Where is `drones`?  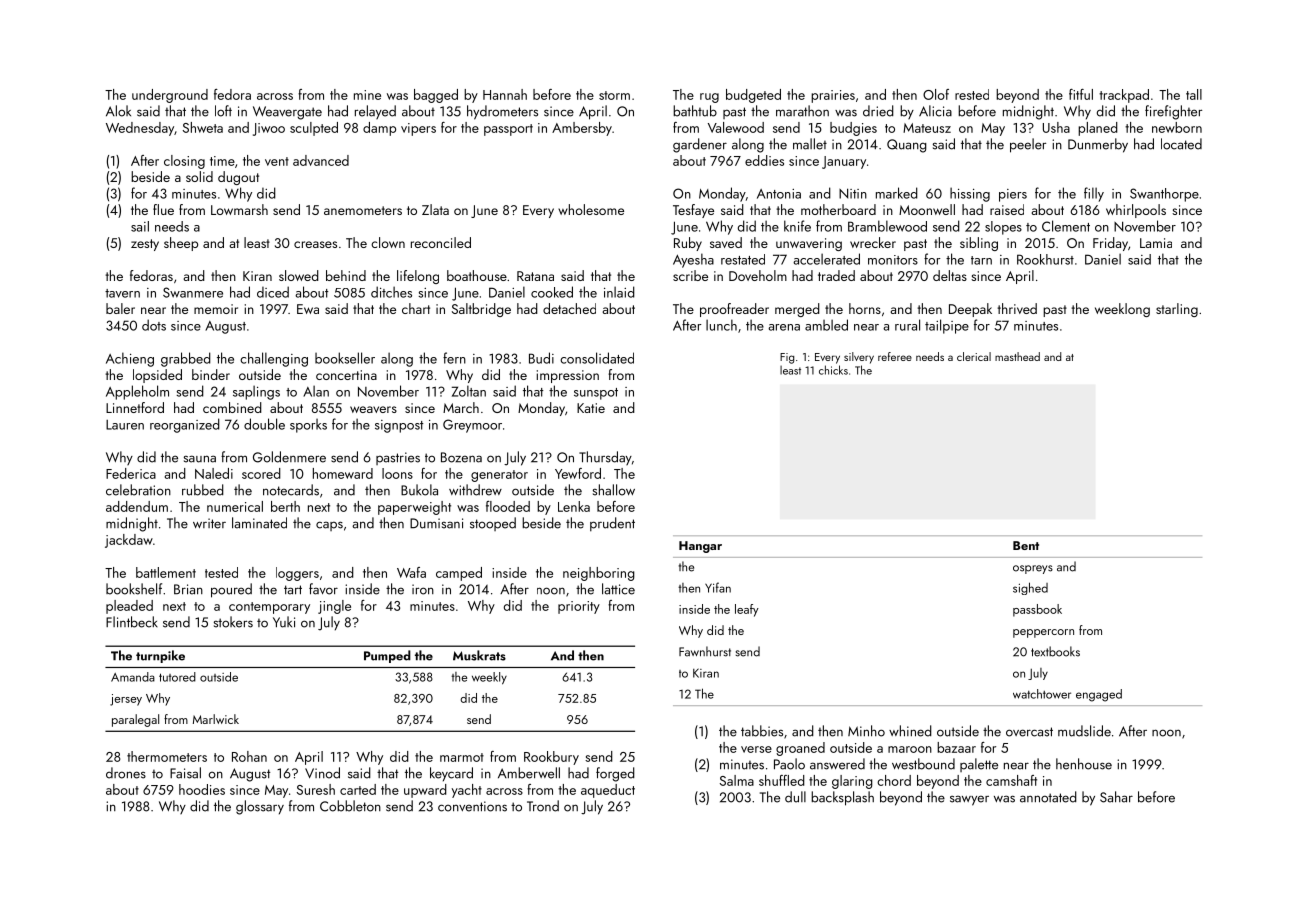 drones is located at coordinates (126, 773).
